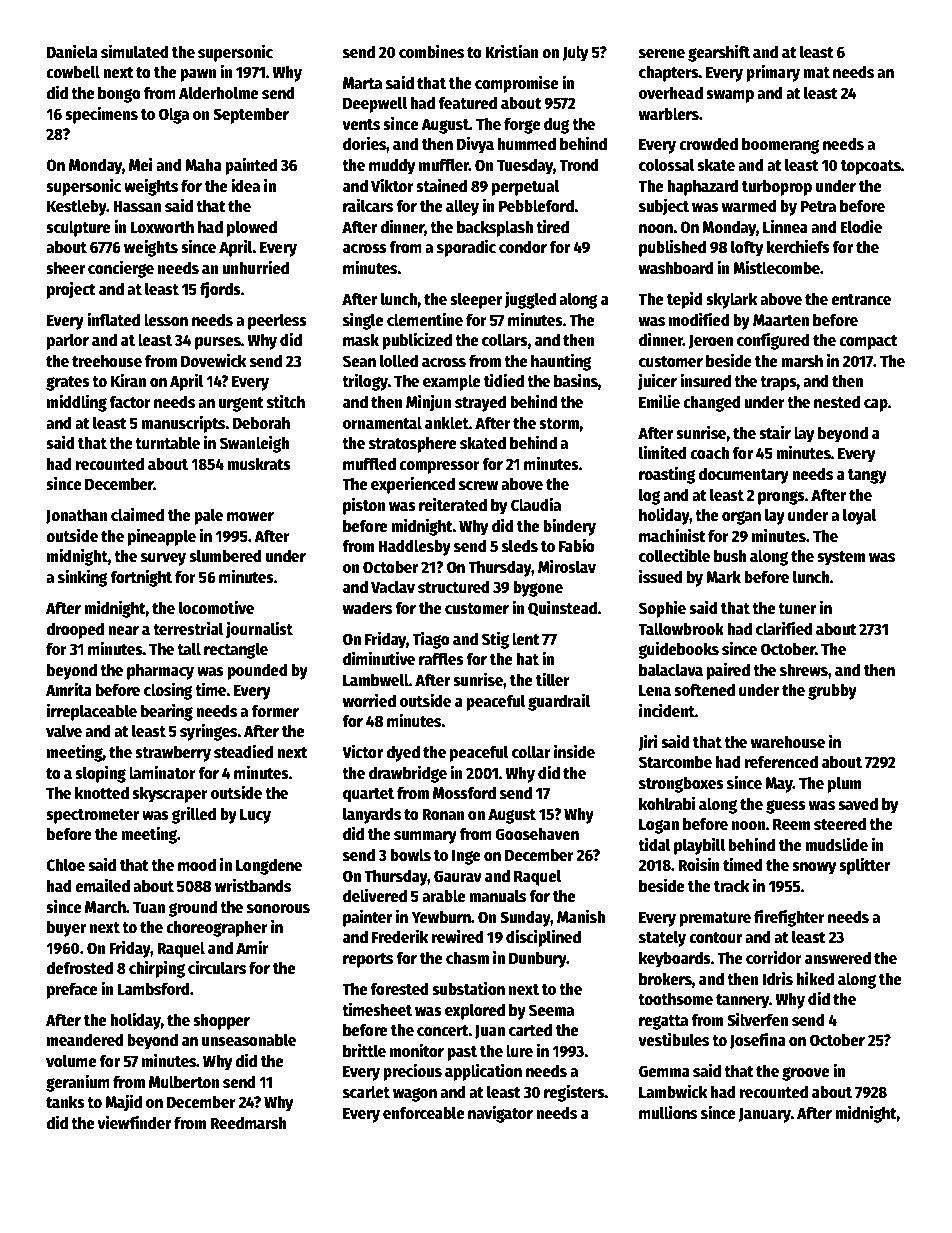 The image size is (952, 1233). What do you see at coordinates (65, 1101) in the document?
I see `tanks` at bounding box center [65, 1101].
